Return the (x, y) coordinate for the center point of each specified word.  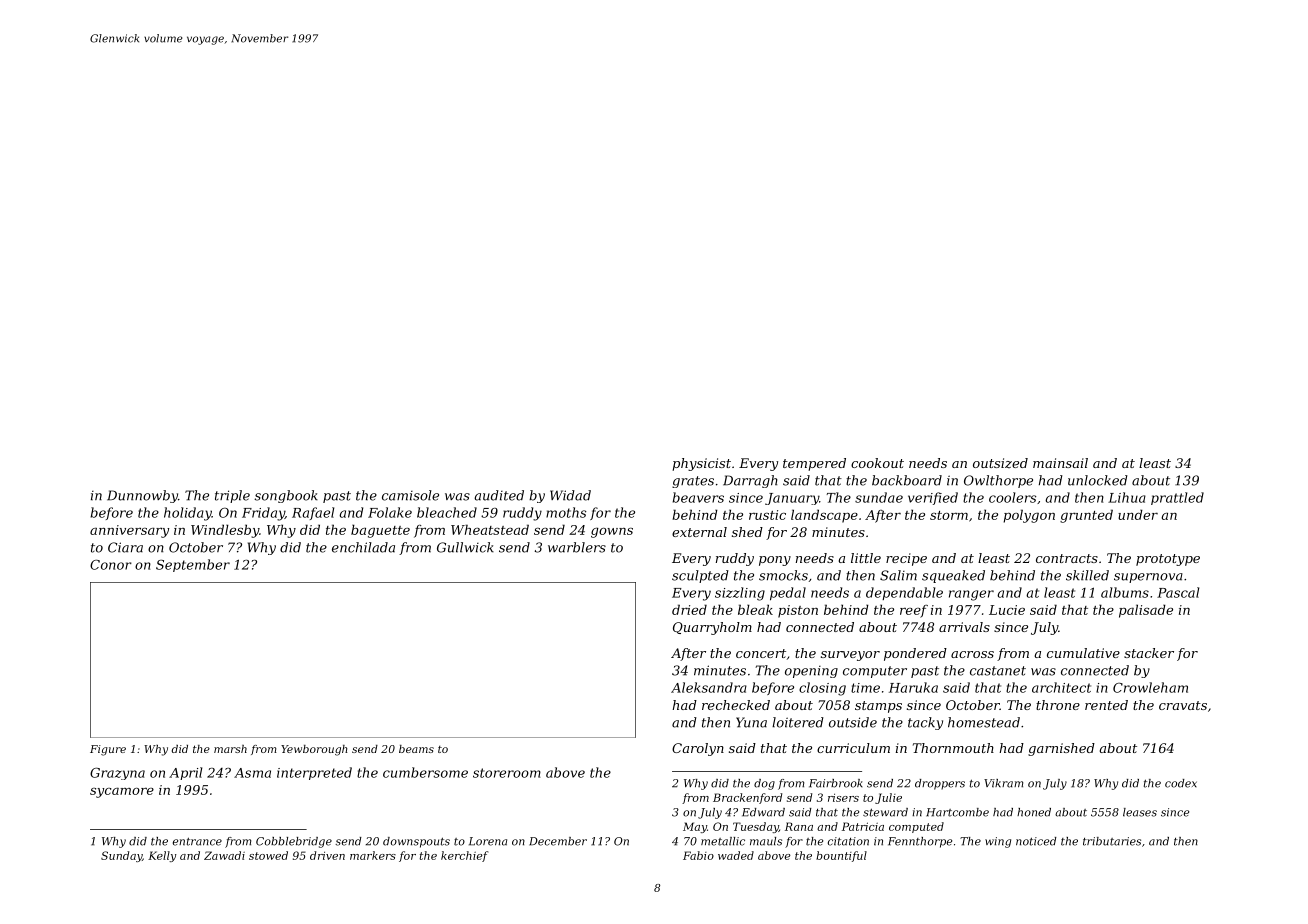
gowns (612, 532)
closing (822, 689)
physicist (701, 464)
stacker (1149, 653)
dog (764, 784)
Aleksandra (709, 687)
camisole (410, 495)
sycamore (122, 792)
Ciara (125, 547)
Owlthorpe (998, 481)
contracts (1067, 558)
